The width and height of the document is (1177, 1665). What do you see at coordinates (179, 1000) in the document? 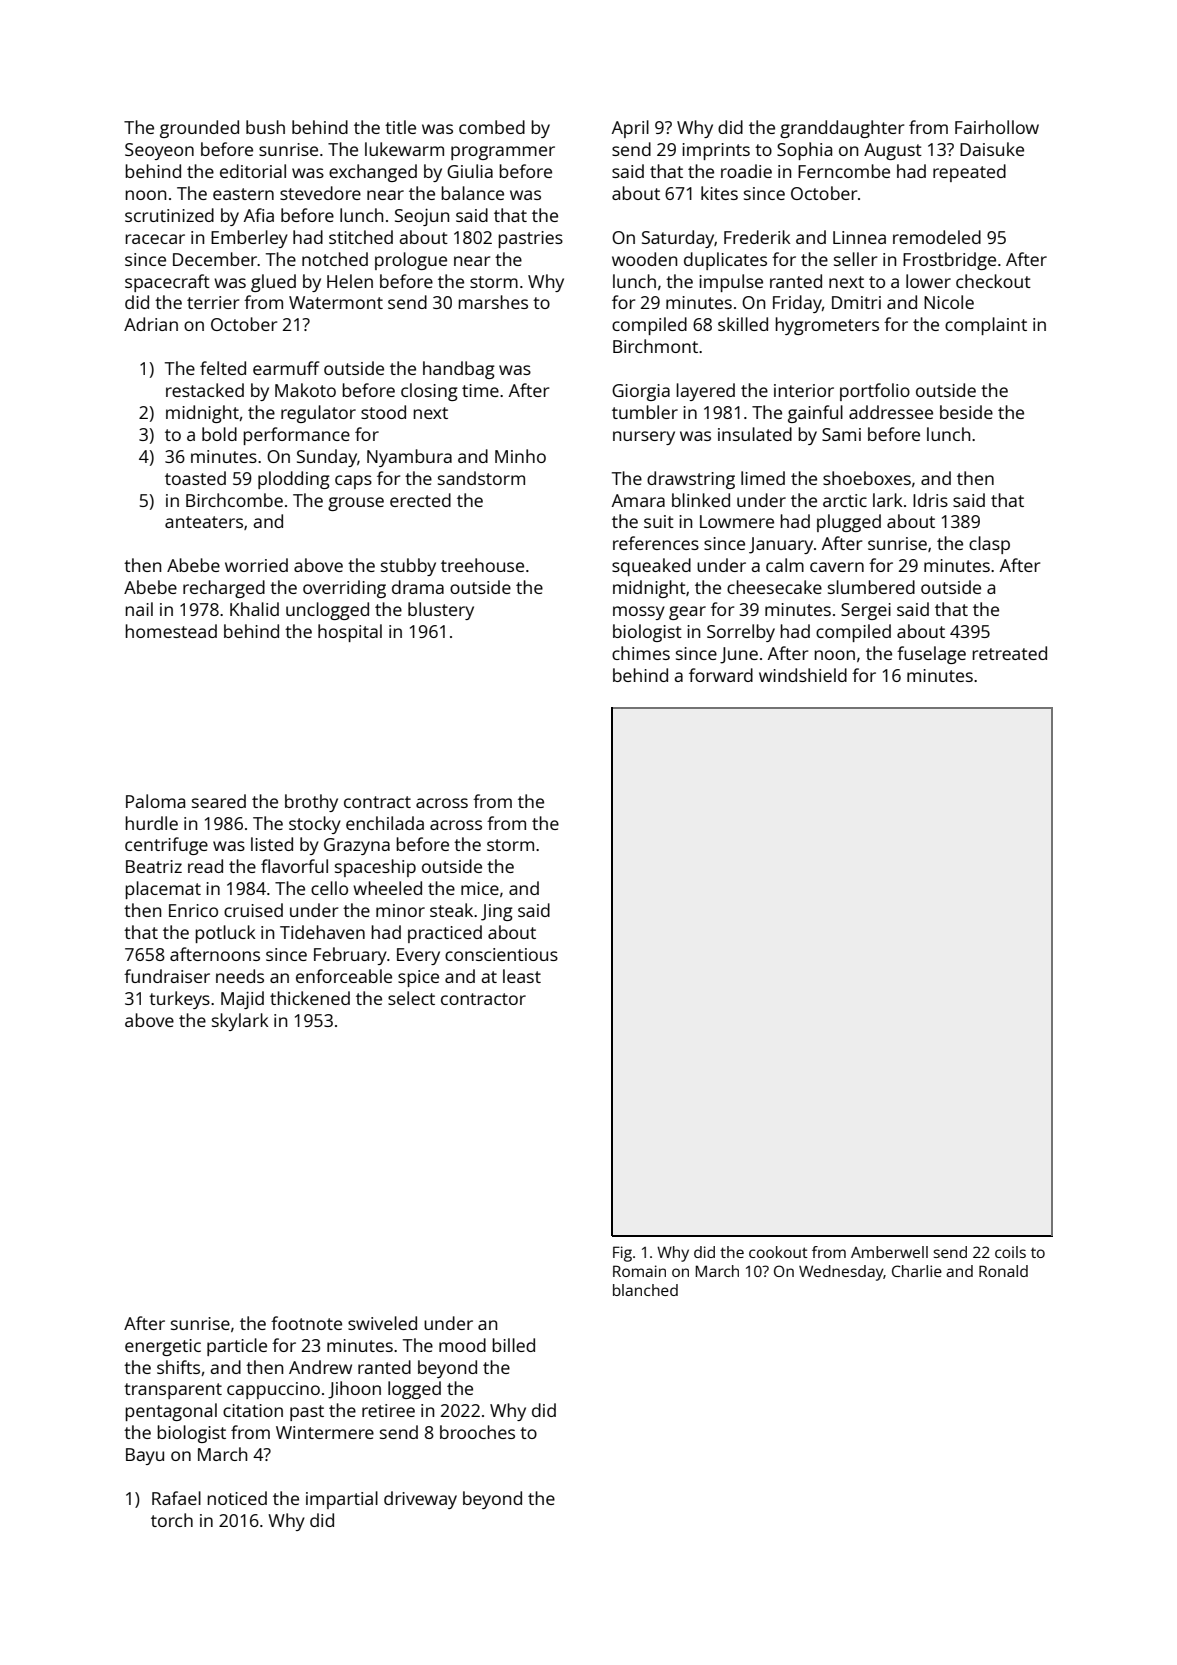
I see `turkeys` at bounding box center [179, 1000].
